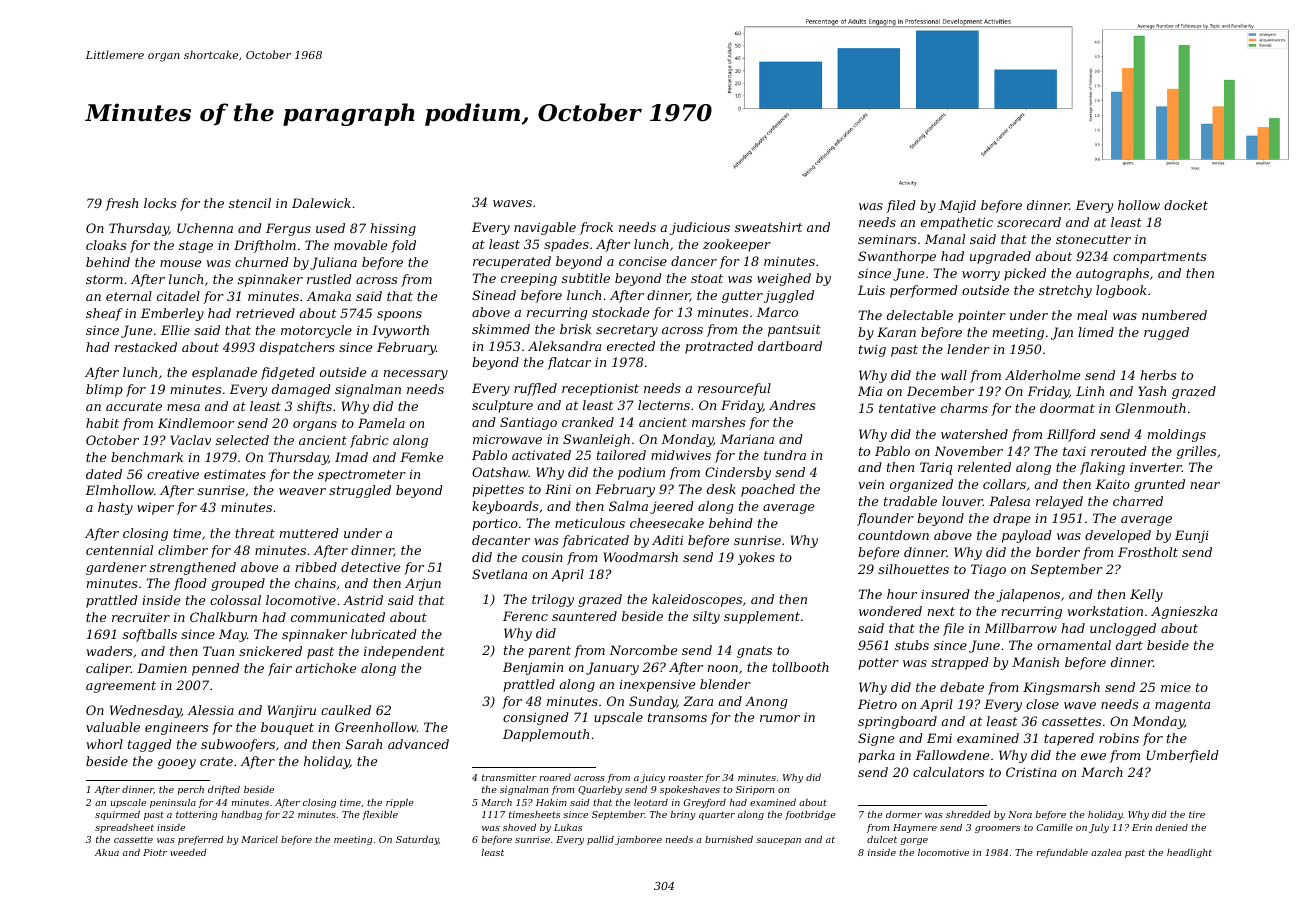  I want to click on esplanade, so click(224, 373).
